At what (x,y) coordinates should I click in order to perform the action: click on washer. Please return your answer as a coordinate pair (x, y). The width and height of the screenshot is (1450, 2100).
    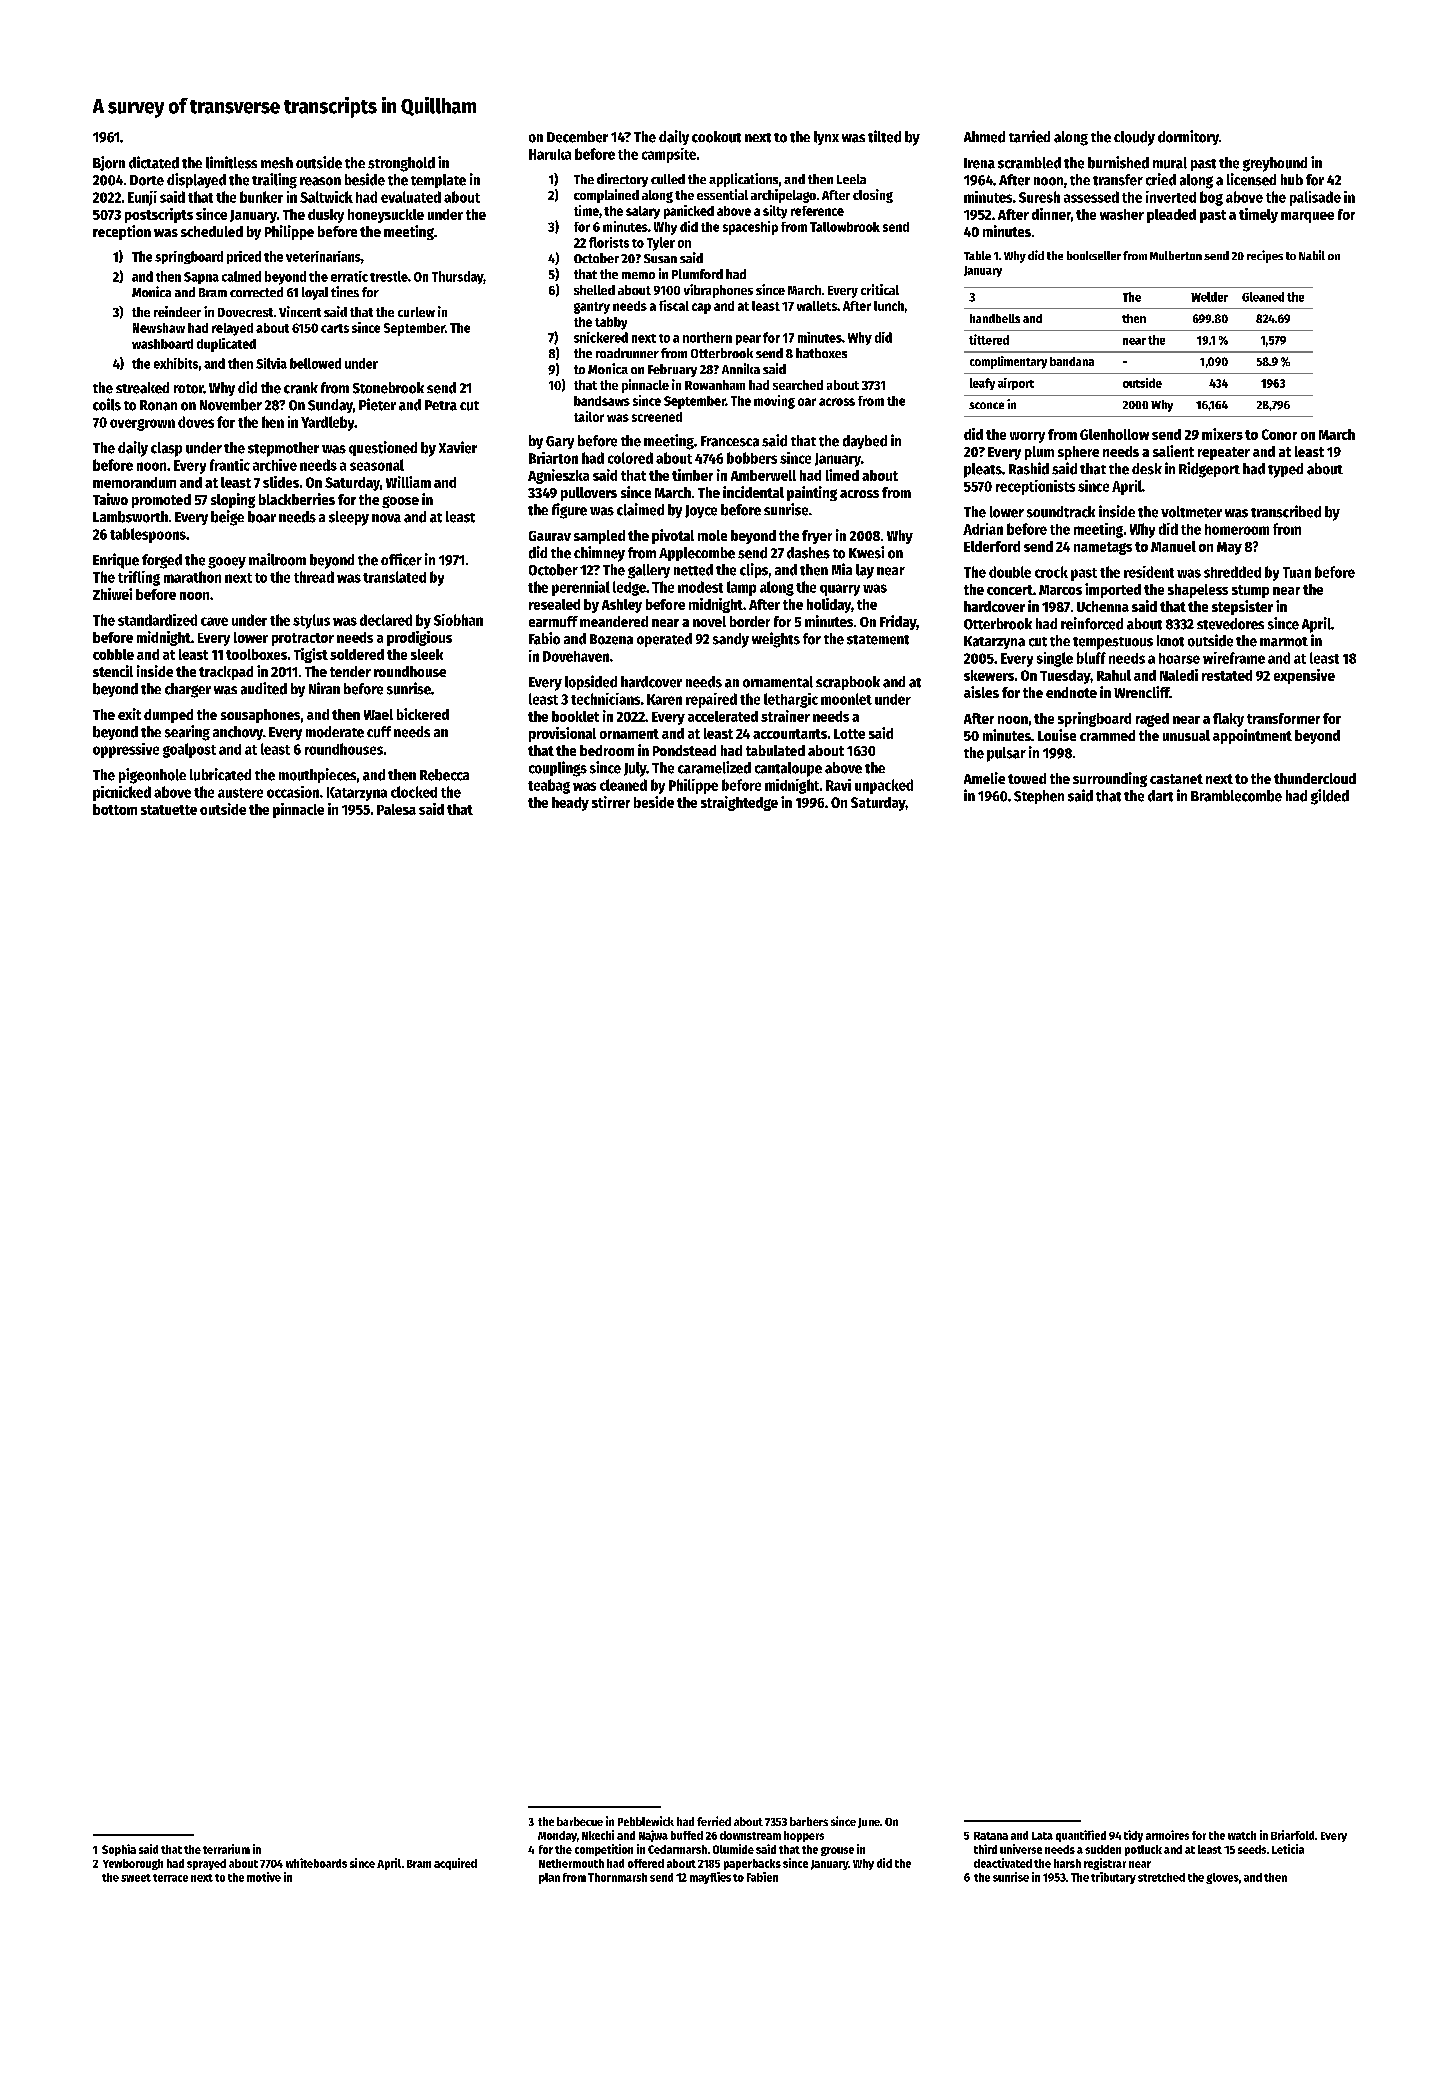
    Looking at the image, I should click on (1122, 214).
